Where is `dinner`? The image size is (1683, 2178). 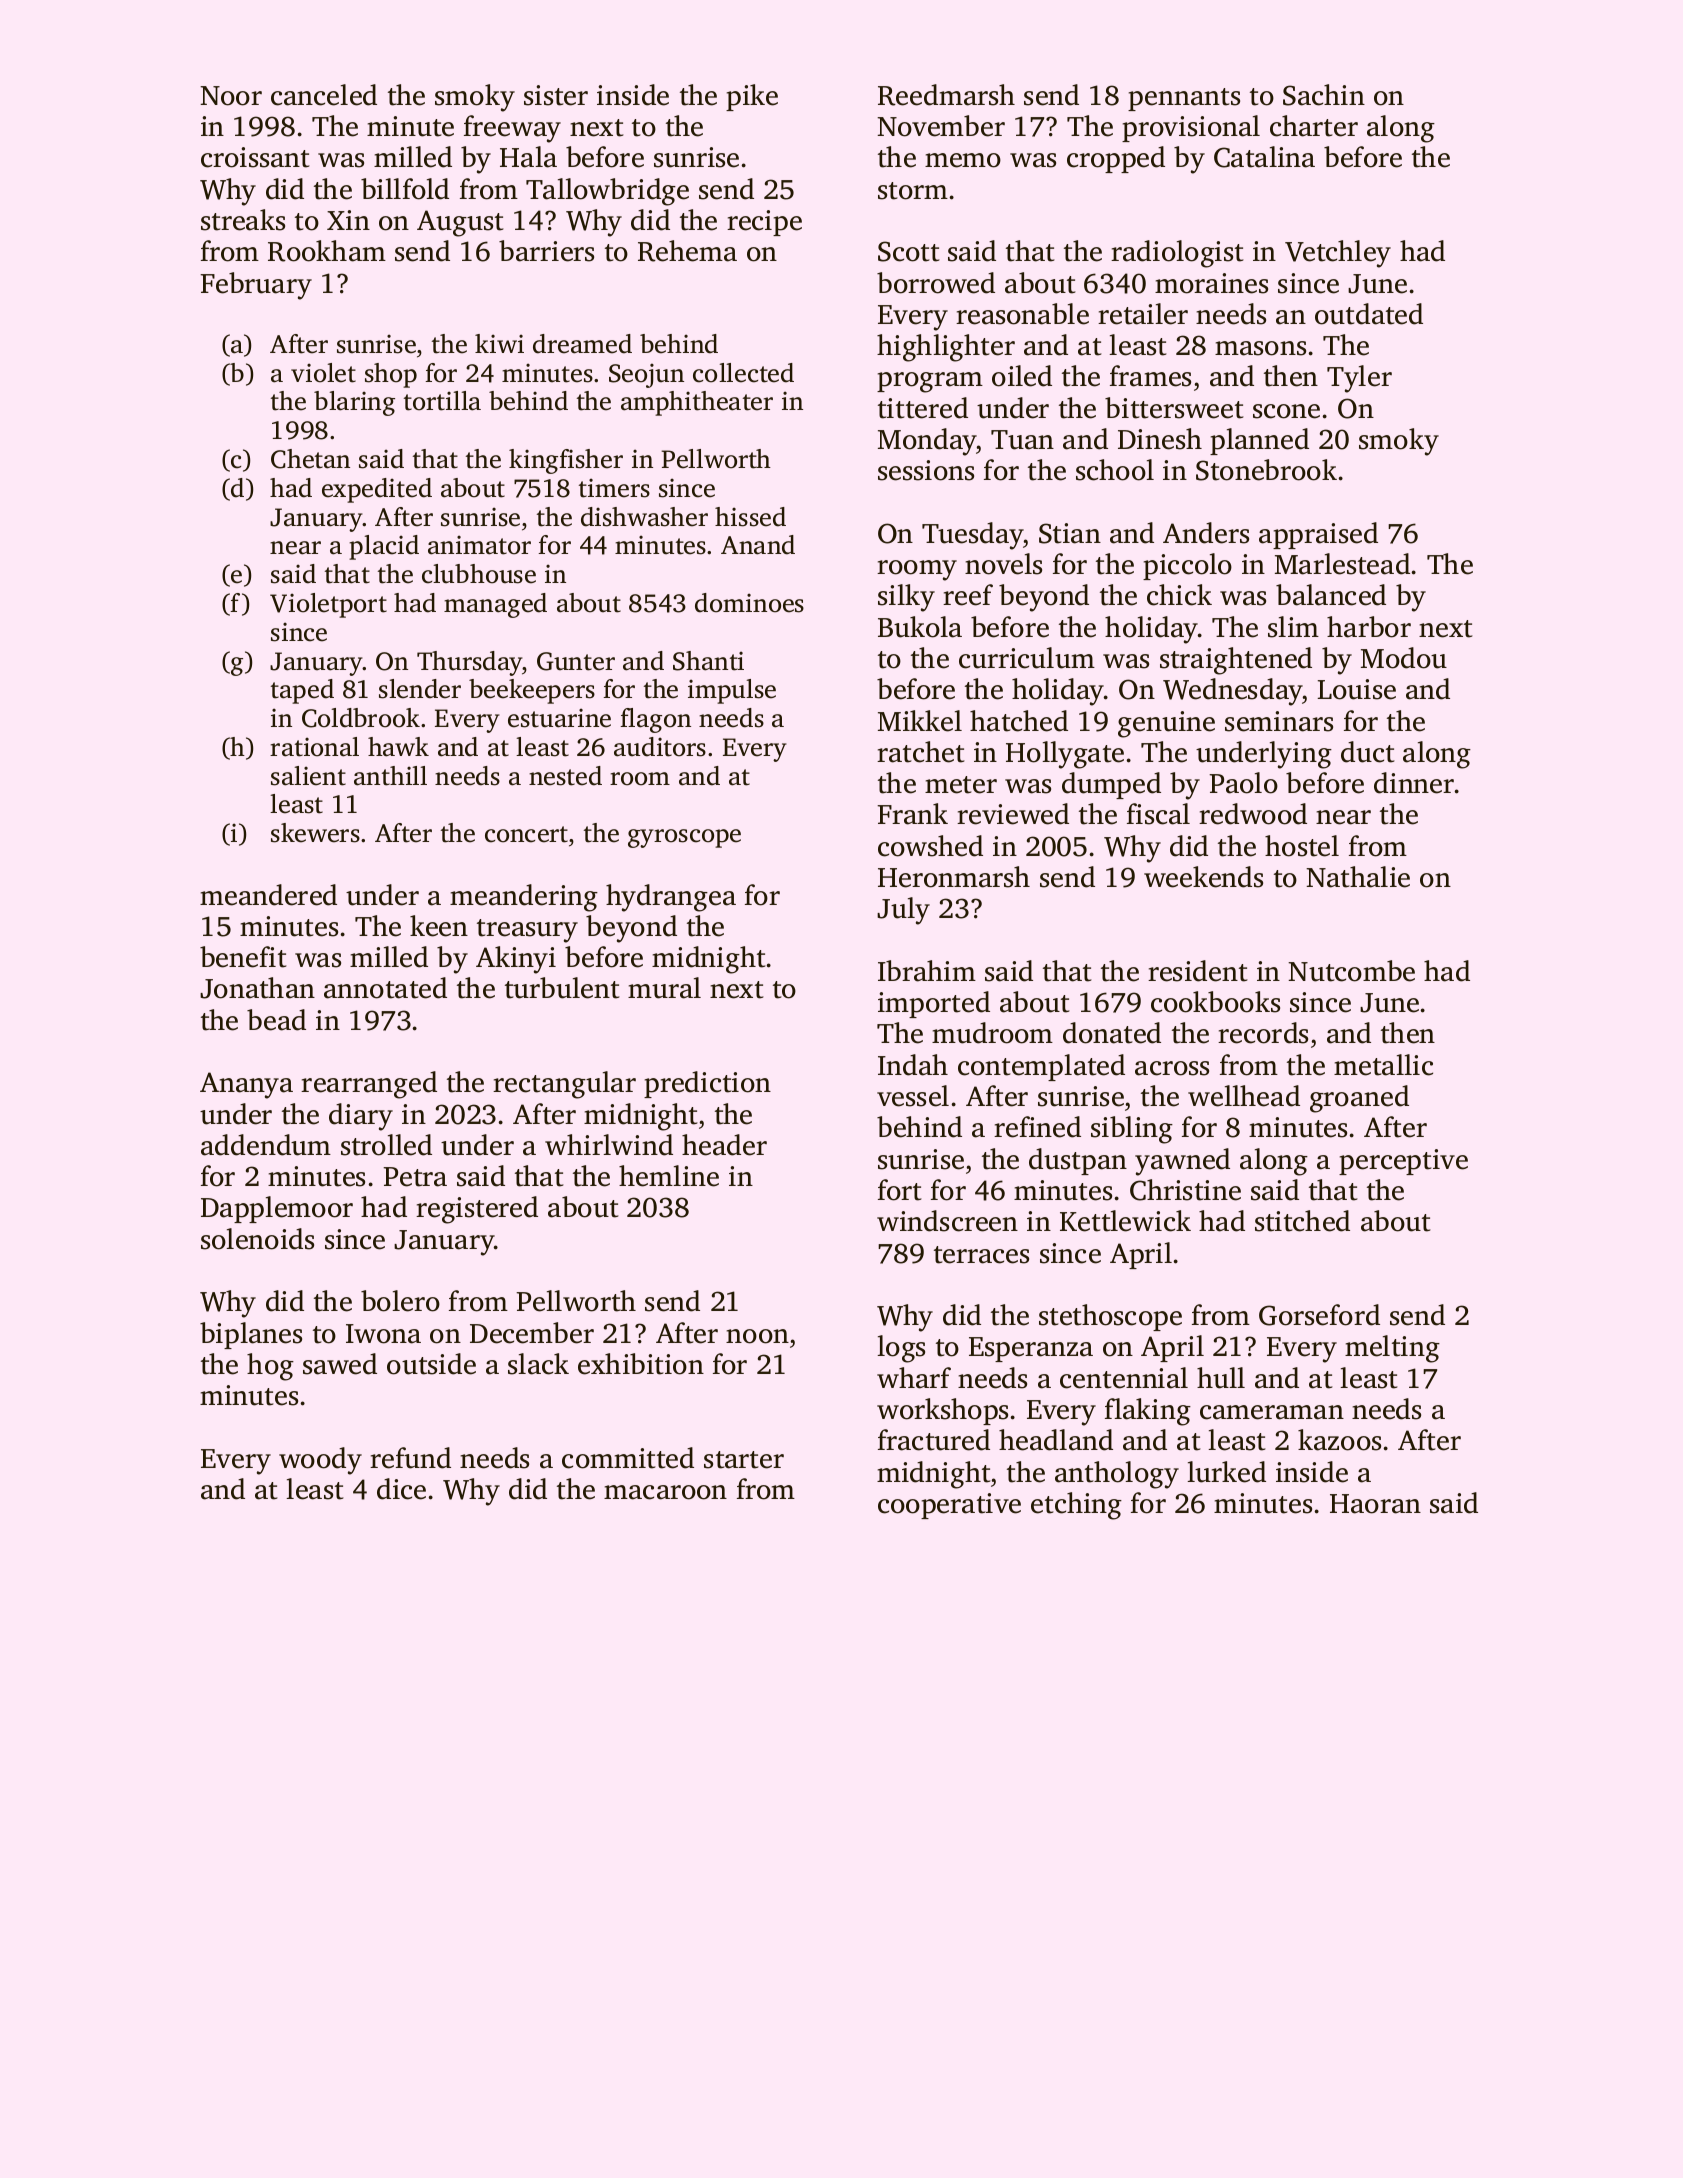
dinner is located at coordinates (1414, 783).
